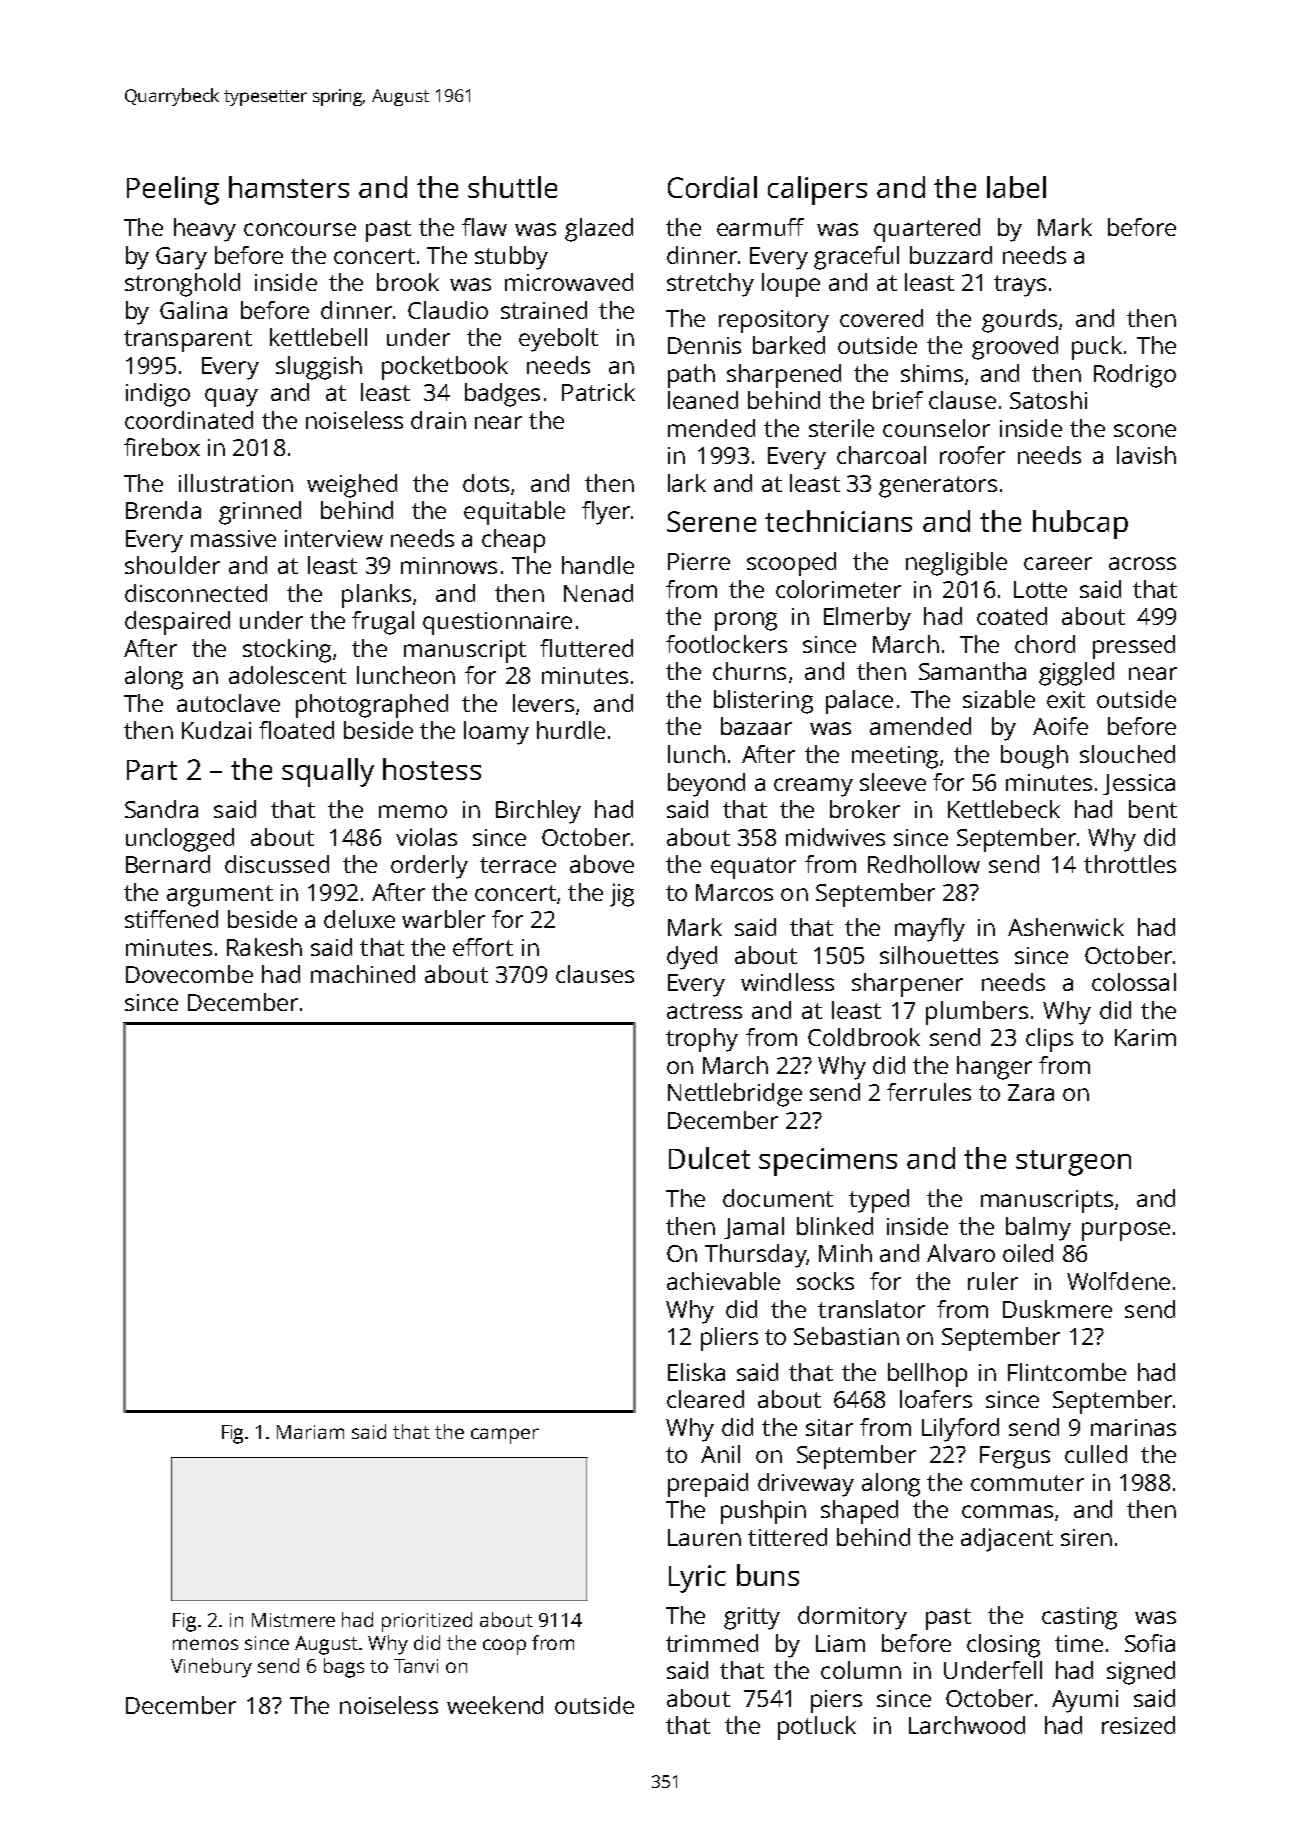 Image resolution: width=1301 pixels, height=1841 pixels. Describe the element at coordinates (703, 400) in the screenshot. I see `leaned` at that location.
